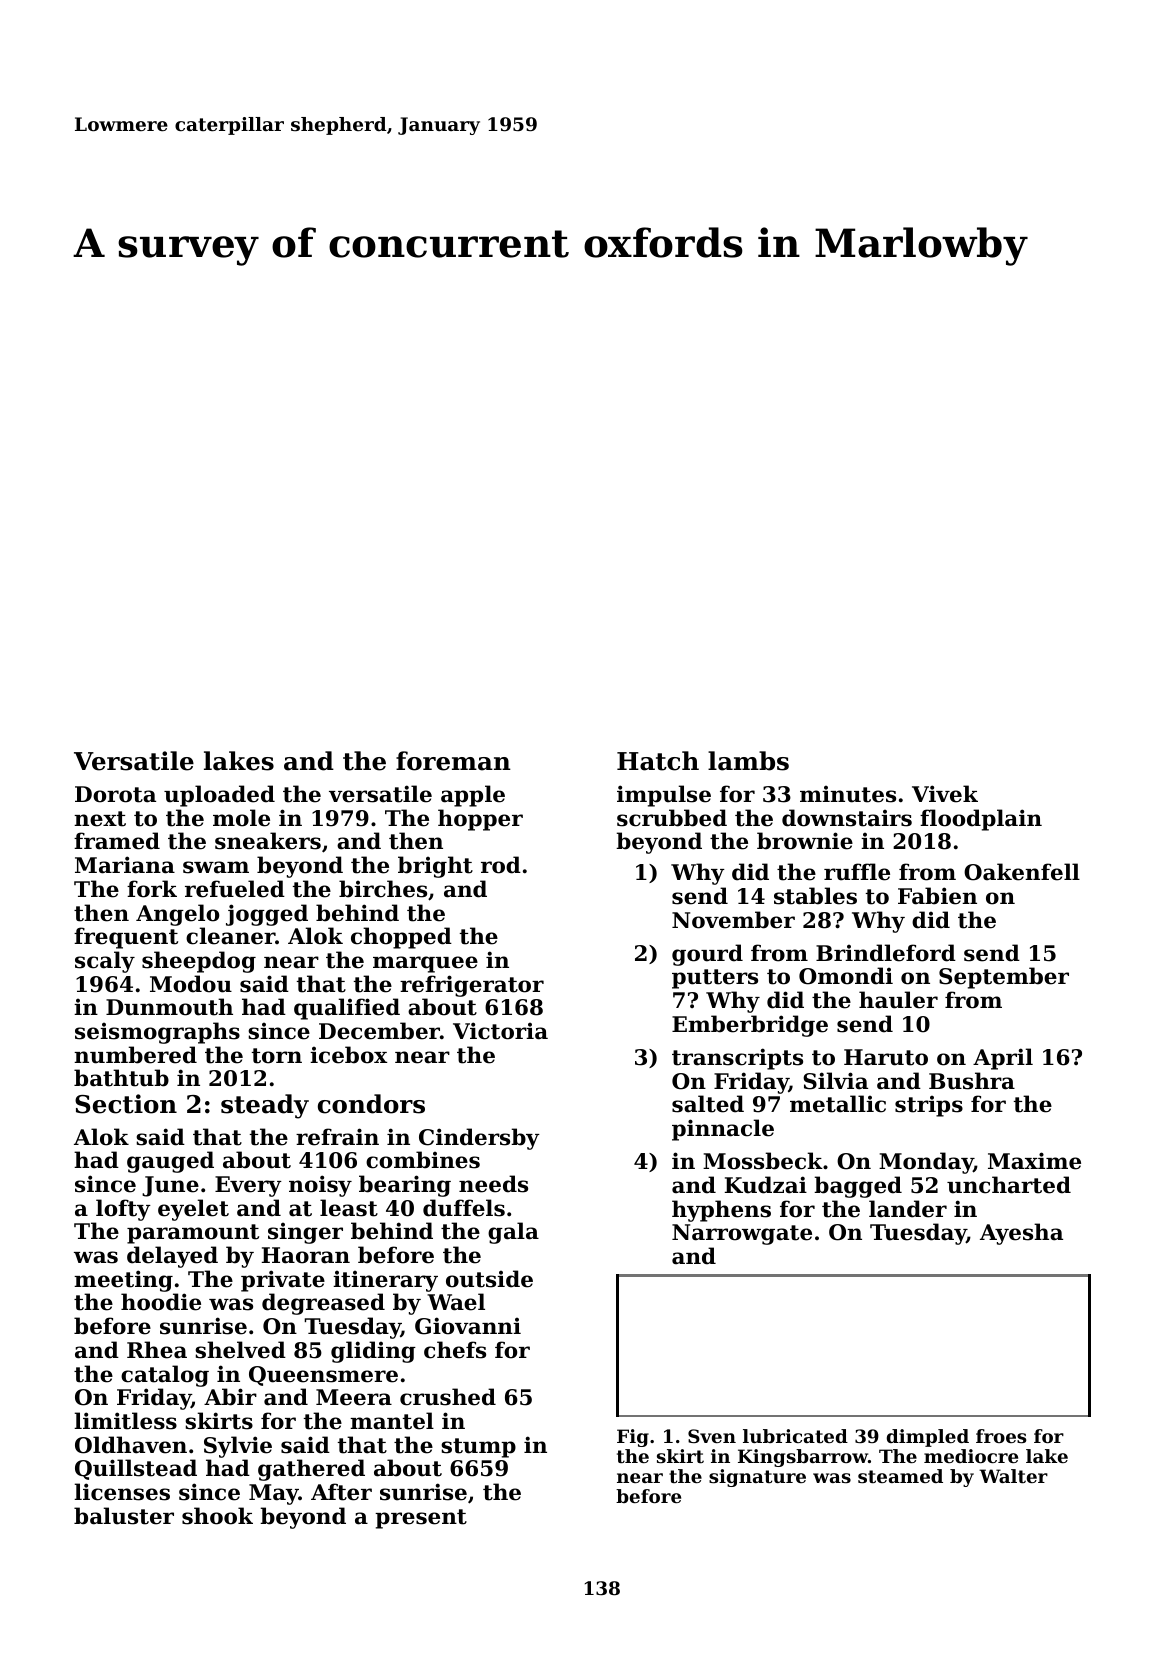 The width and height of the screenshot is (1165, 1654). I want to click on Hatch, so click(658, 761).
